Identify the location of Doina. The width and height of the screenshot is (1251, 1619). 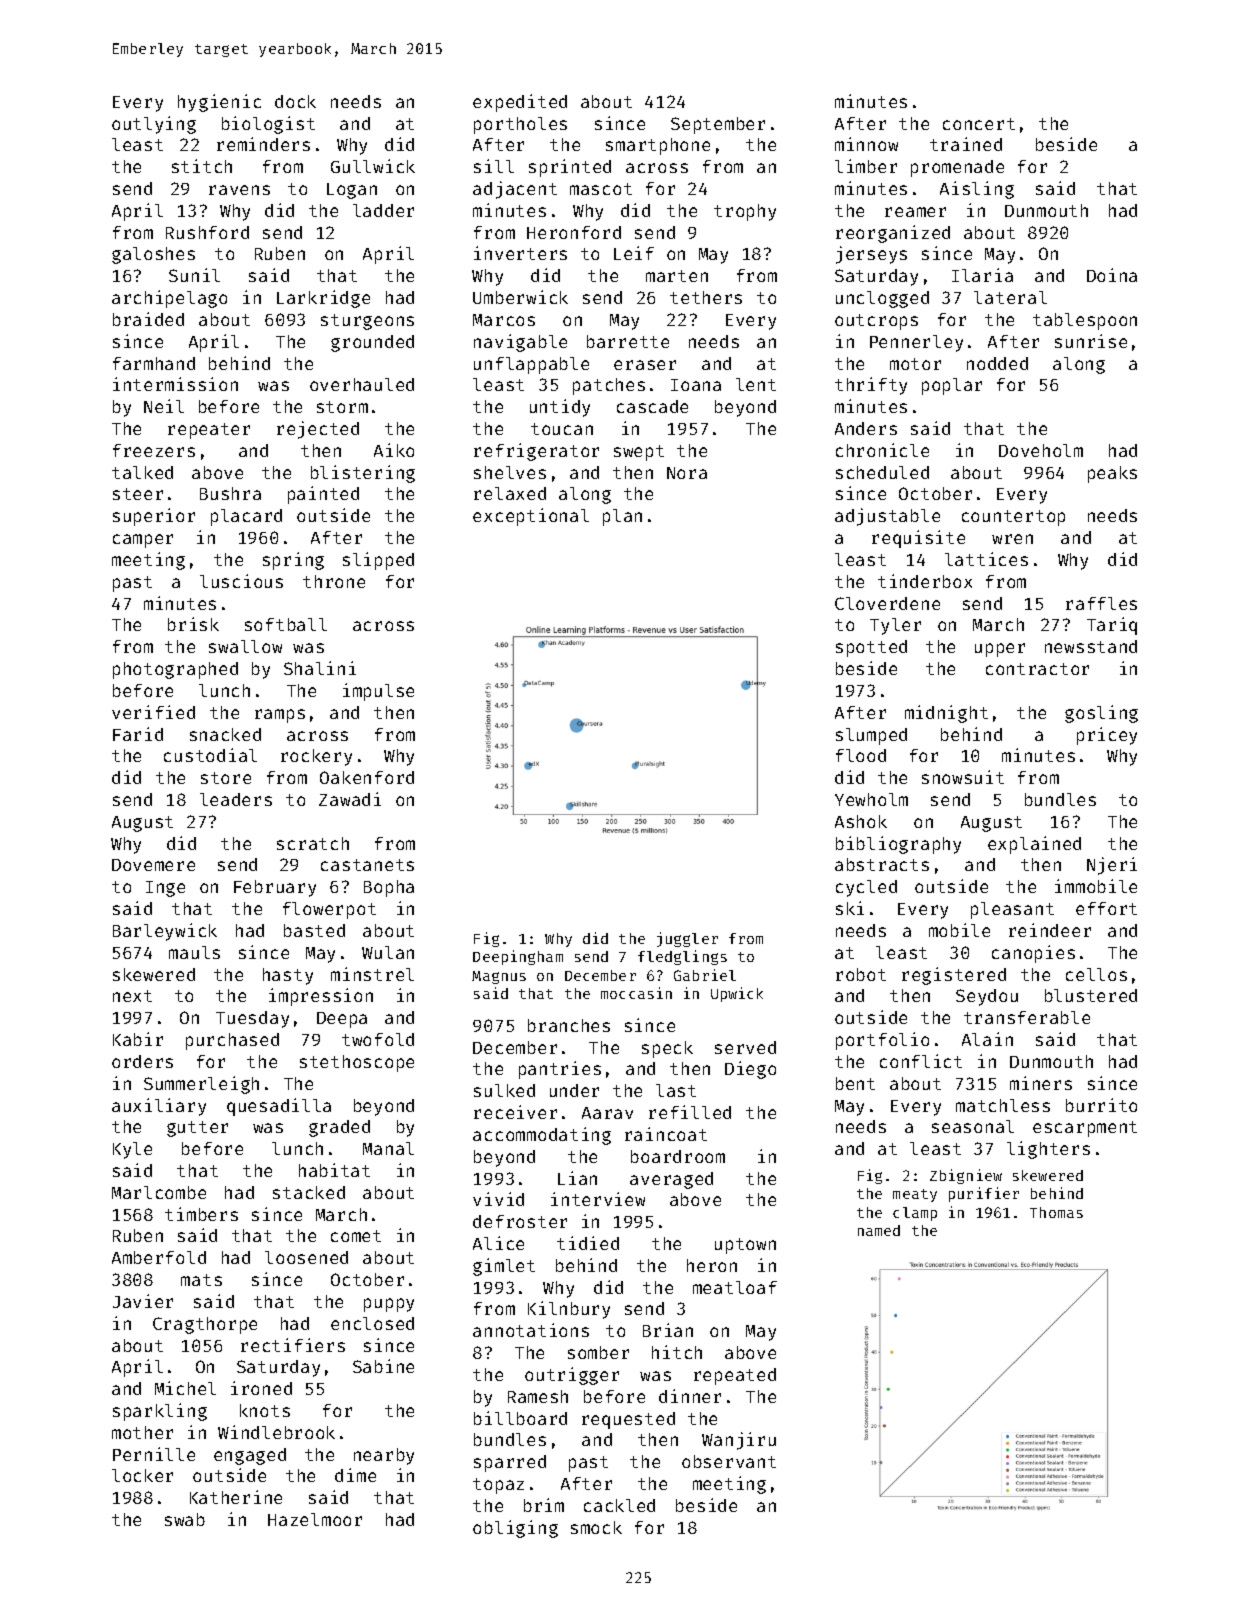
(1112, 275).
